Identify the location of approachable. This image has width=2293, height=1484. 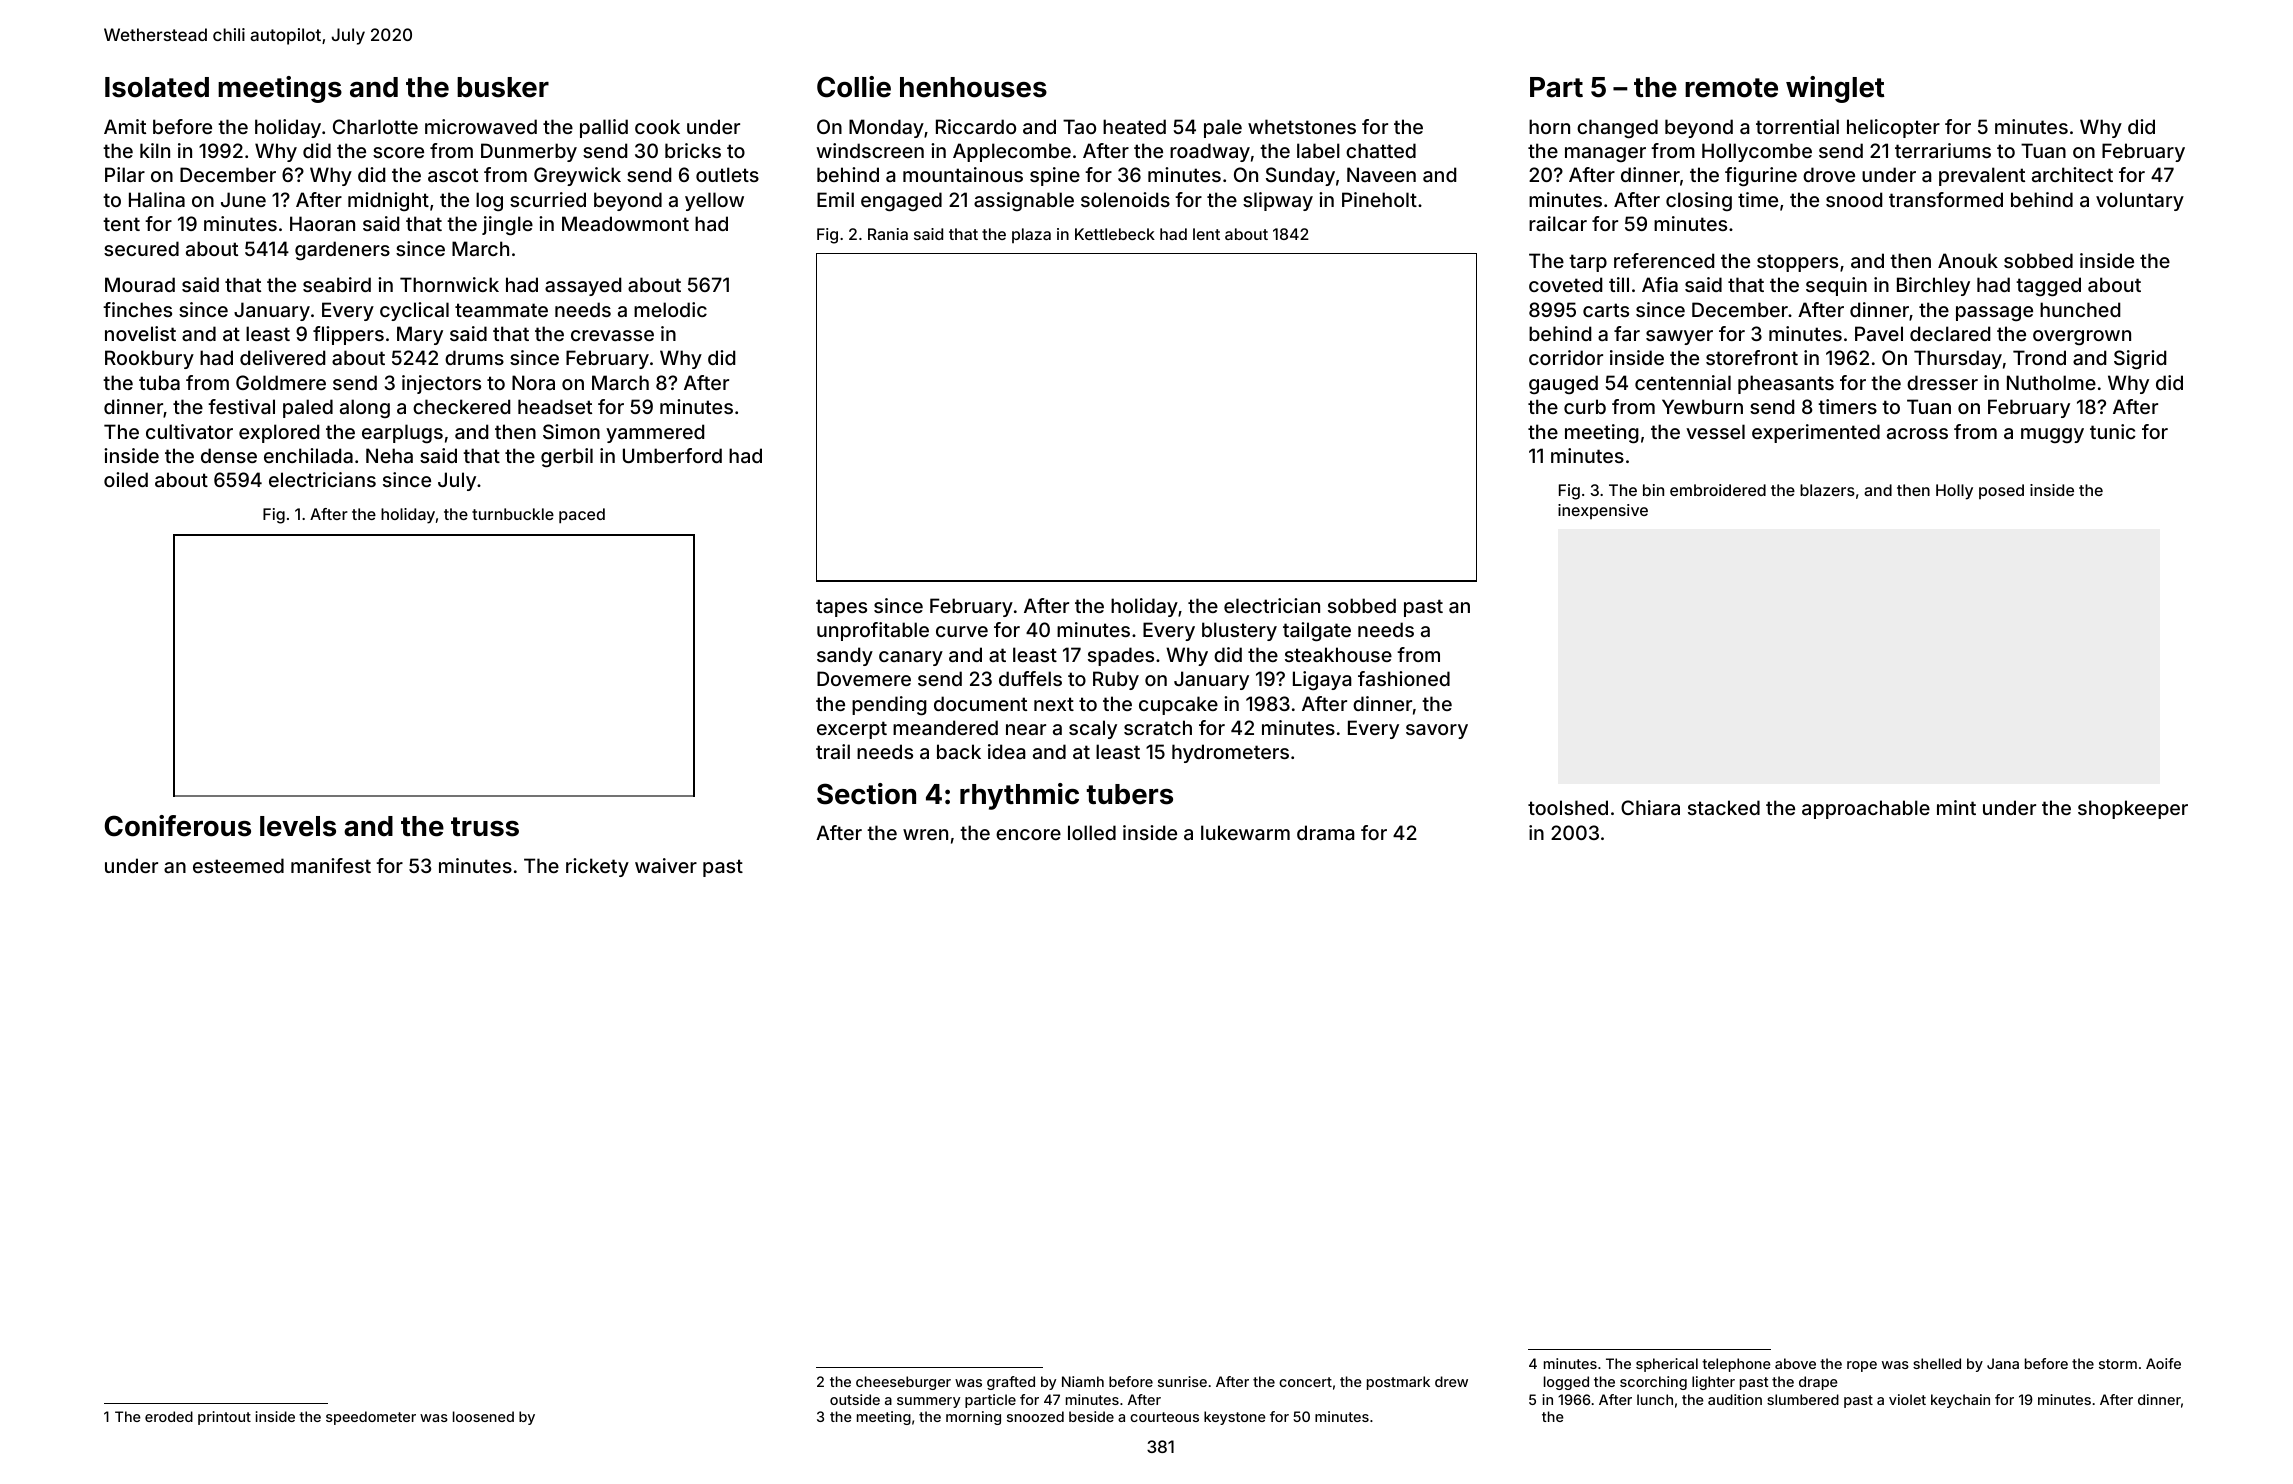
(1866, 809).
